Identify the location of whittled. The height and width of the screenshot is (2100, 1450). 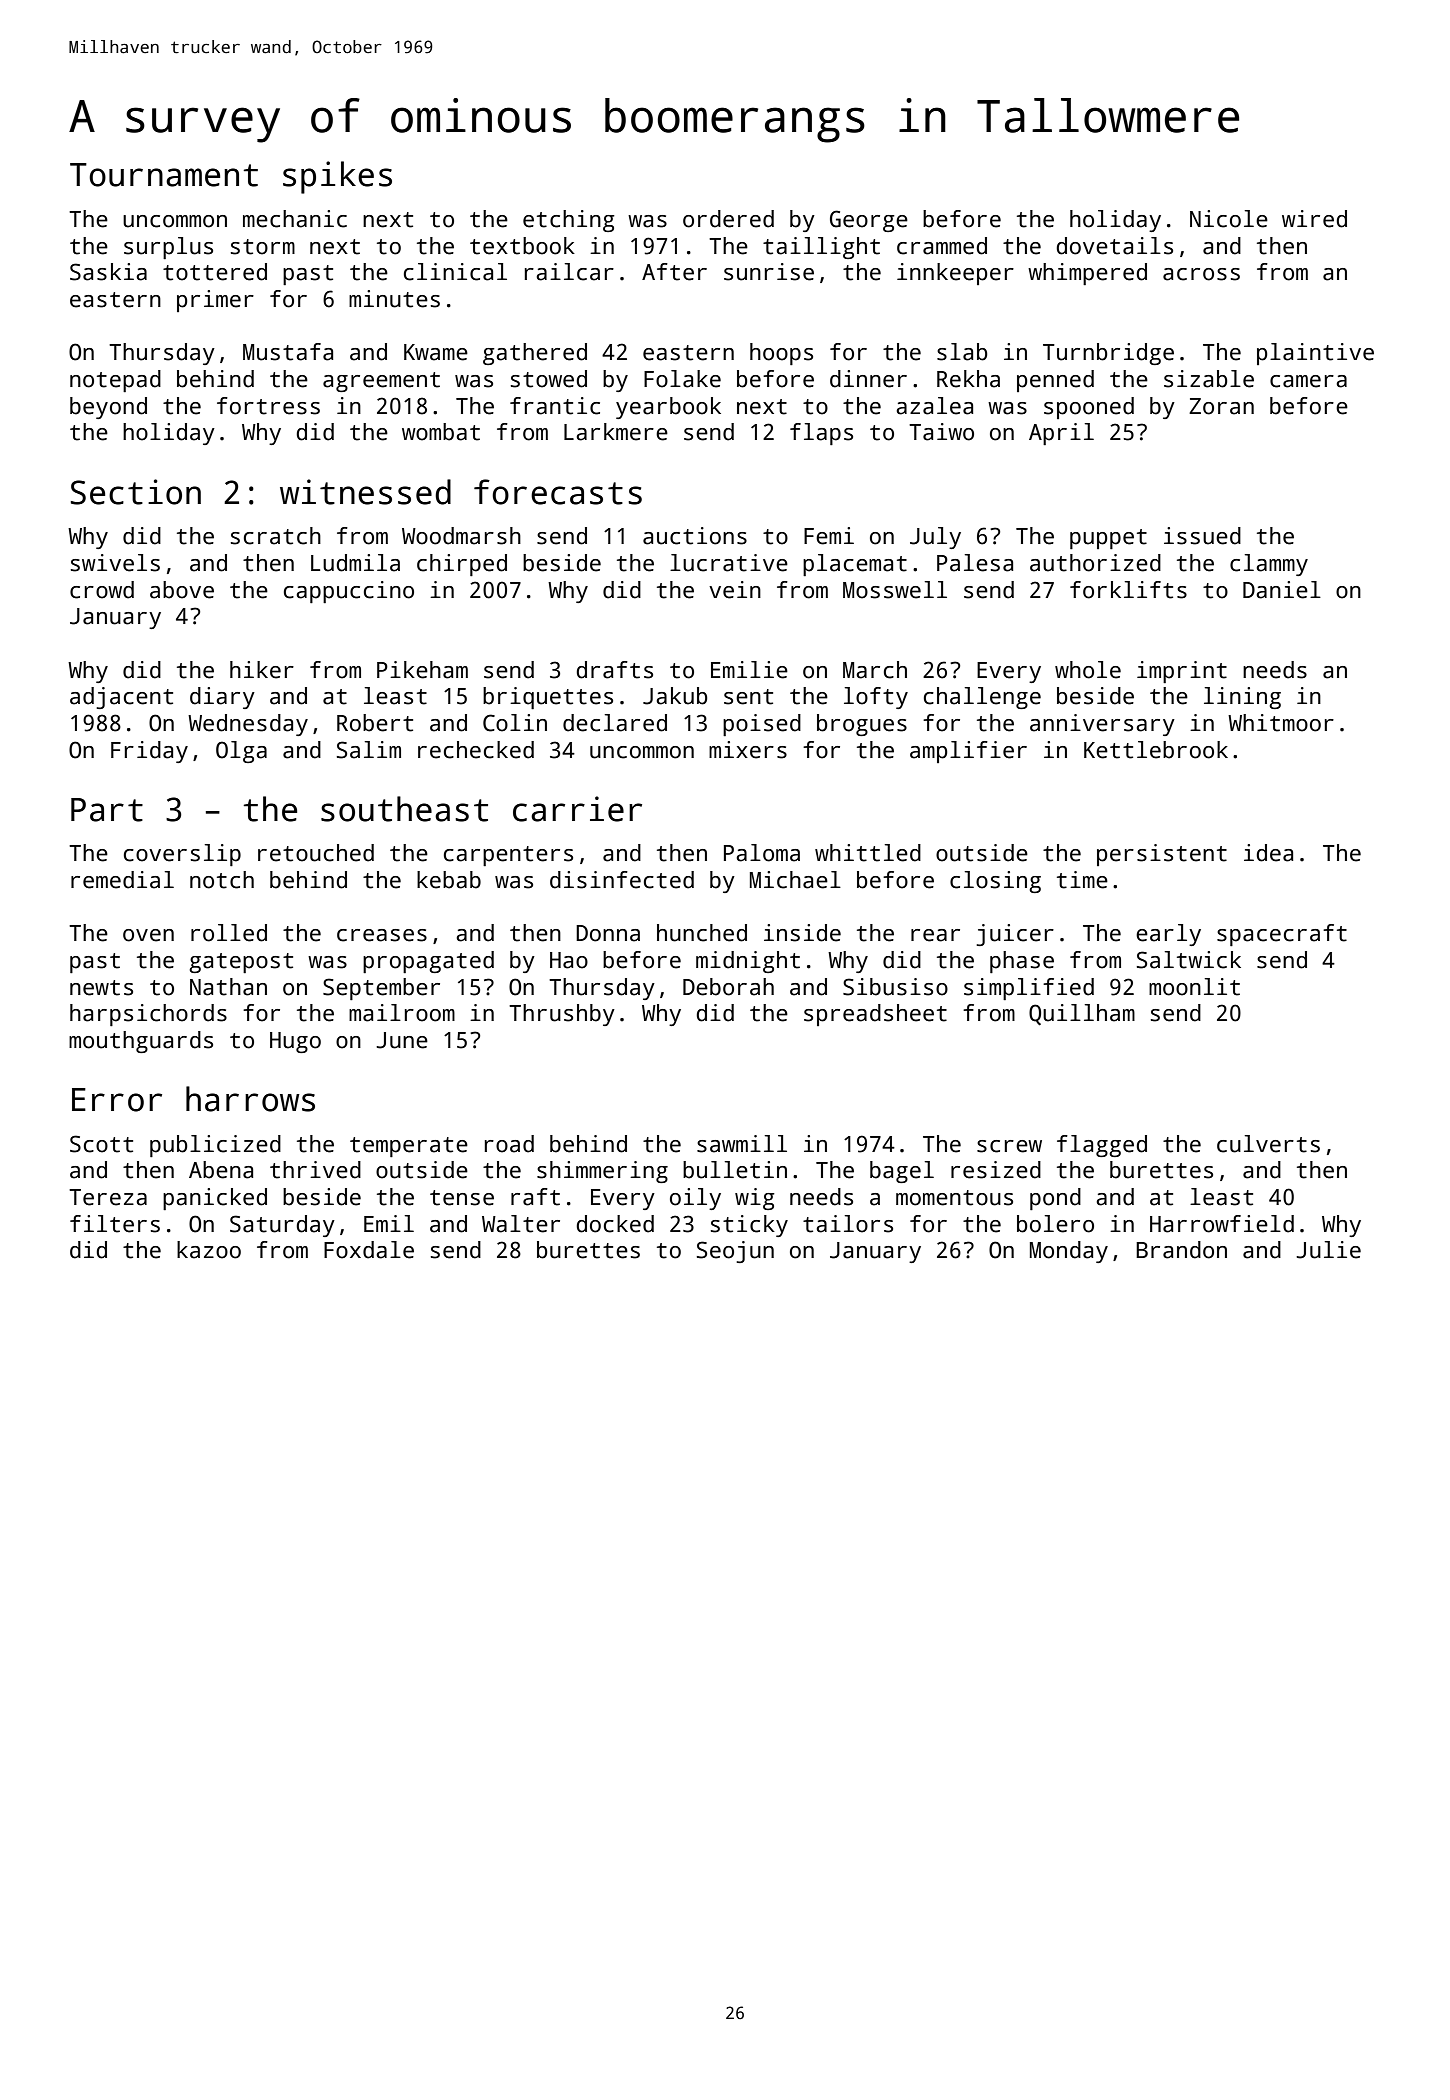
(868, 853).
